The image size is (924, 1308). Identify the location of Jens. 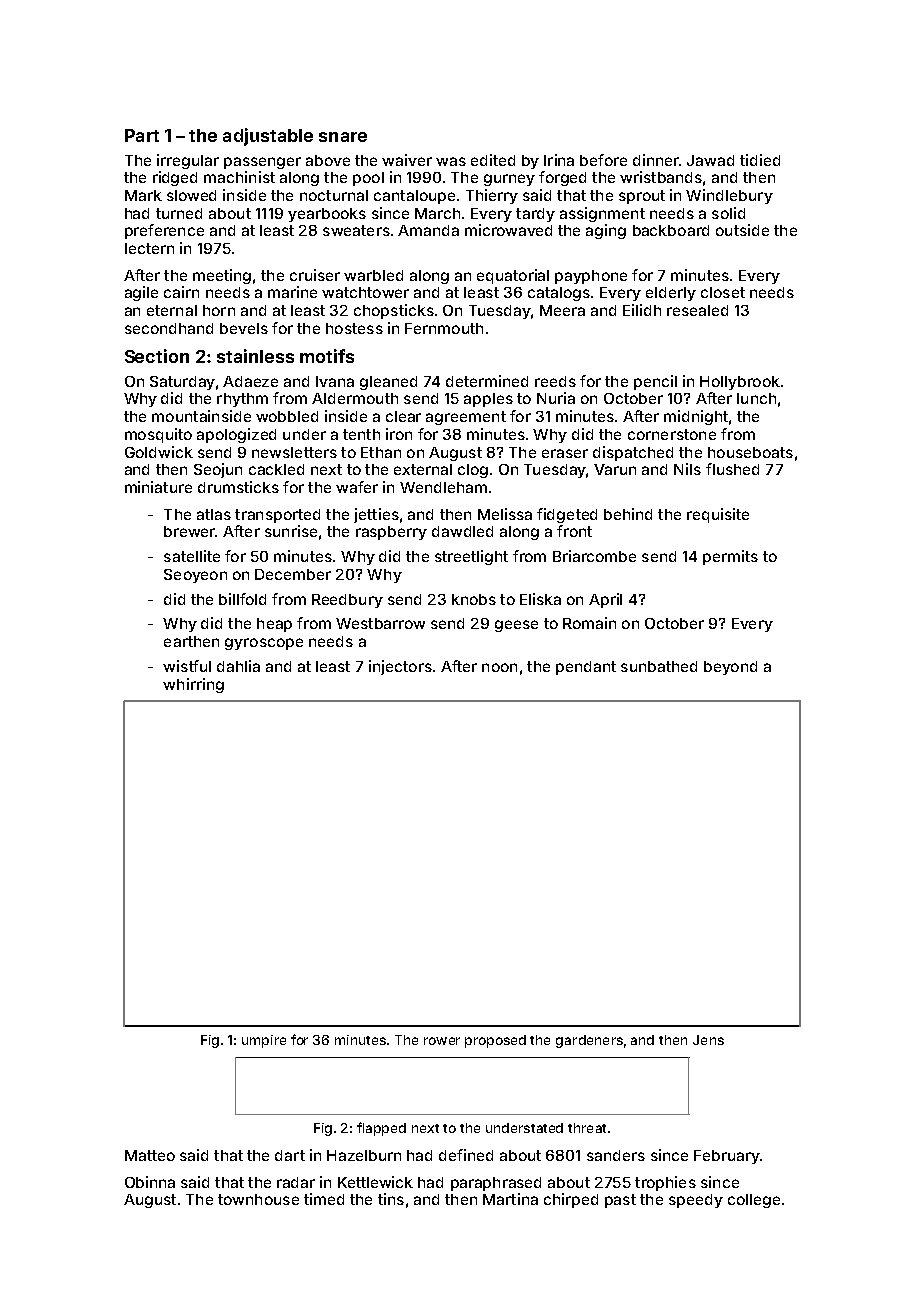
(708, 1040).
